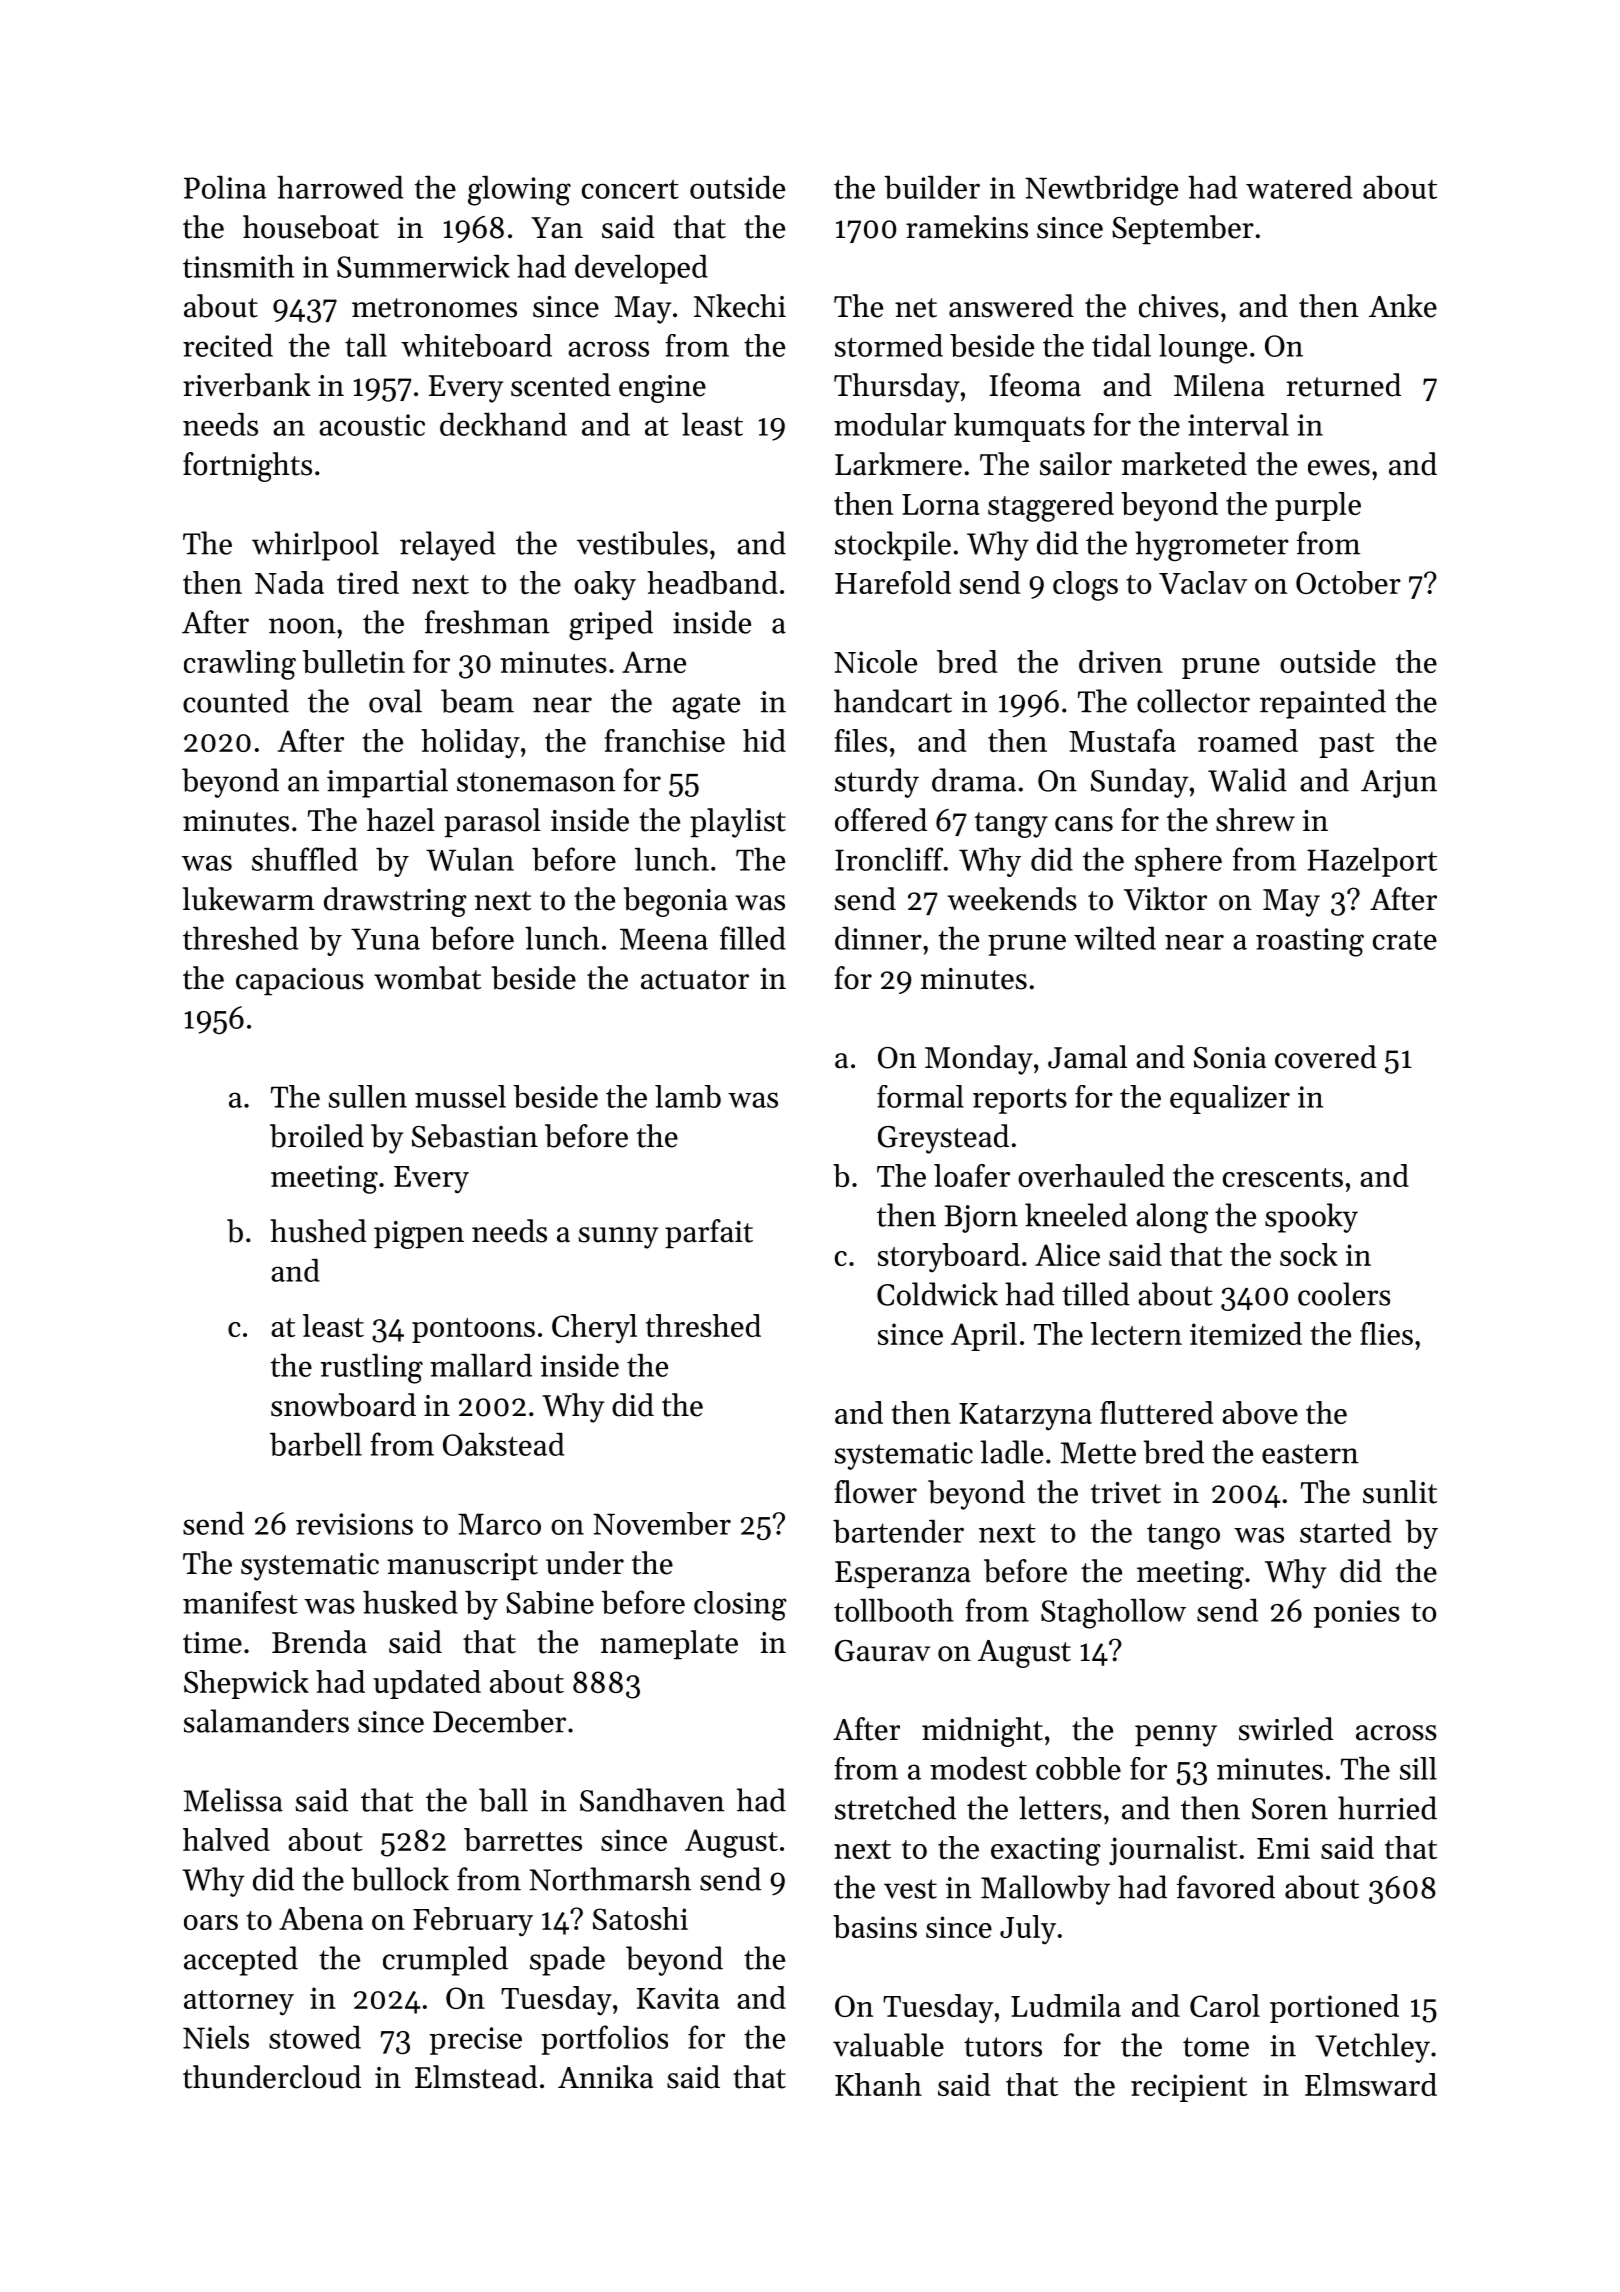 The width and height of the document is (1620, 2292). I want to click on Niels, so click(216, 2037).
